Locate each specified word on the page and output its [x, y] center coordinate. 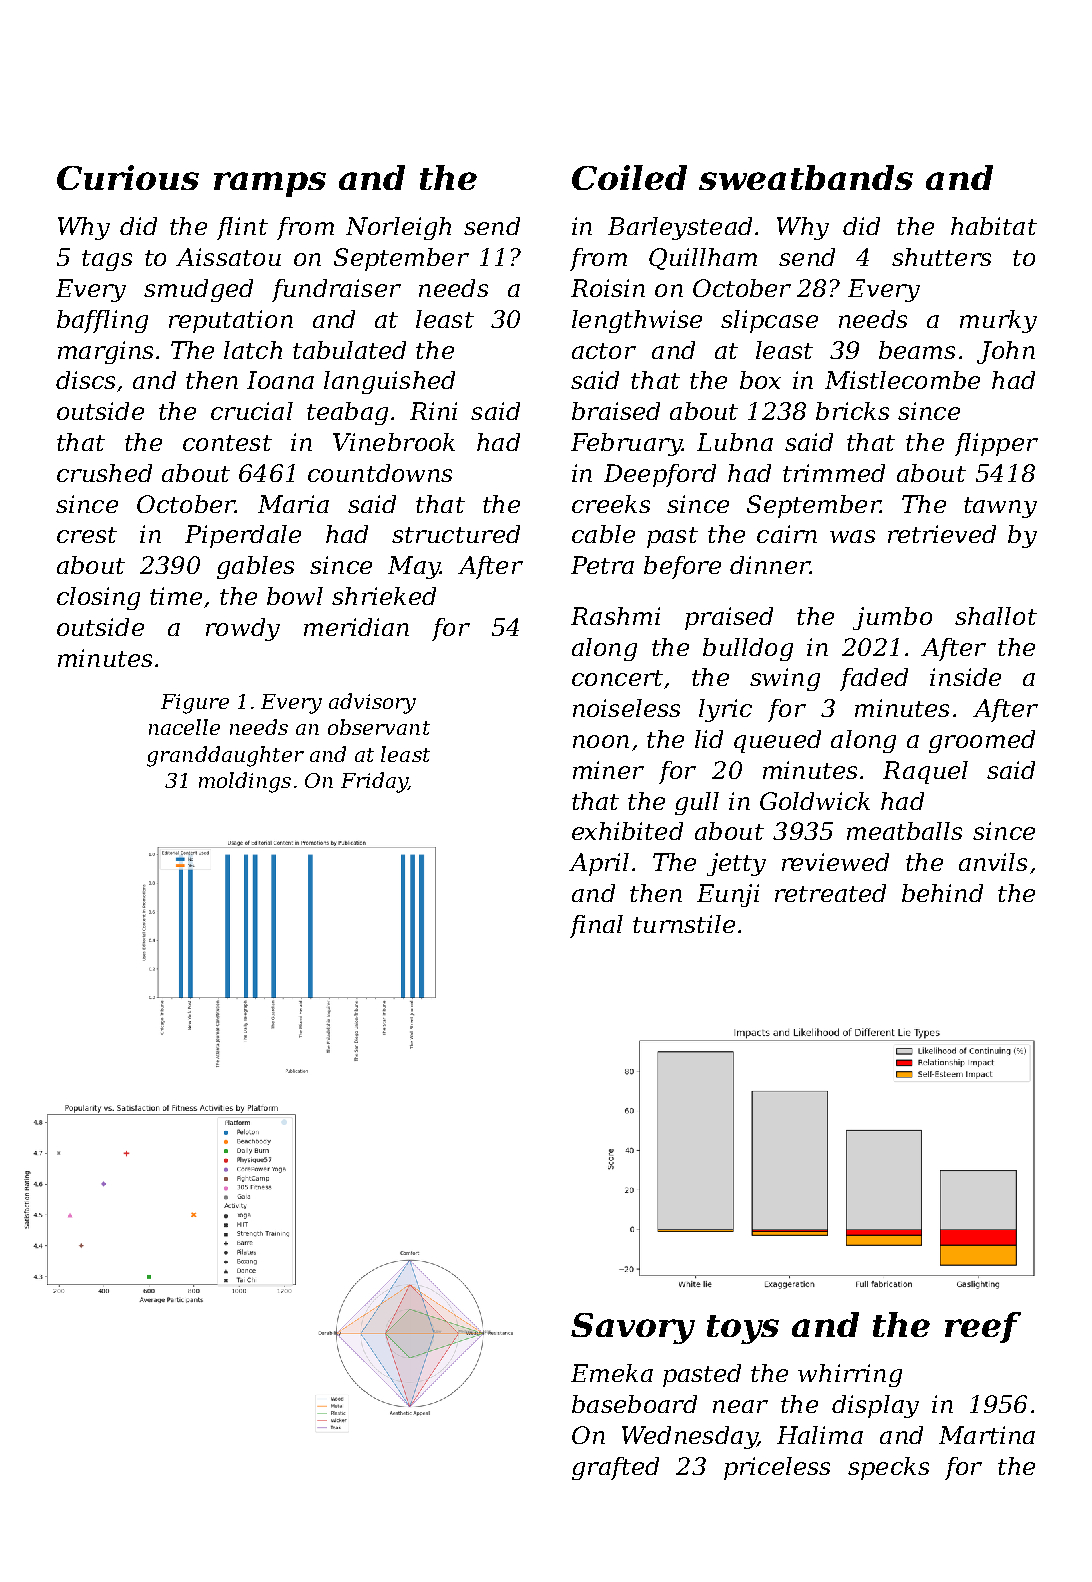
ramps [270, 184]
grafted [615, 1468]
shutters [941, 257]
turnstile [684, 924]
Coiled [629, 177]
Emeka [612, 1373]
